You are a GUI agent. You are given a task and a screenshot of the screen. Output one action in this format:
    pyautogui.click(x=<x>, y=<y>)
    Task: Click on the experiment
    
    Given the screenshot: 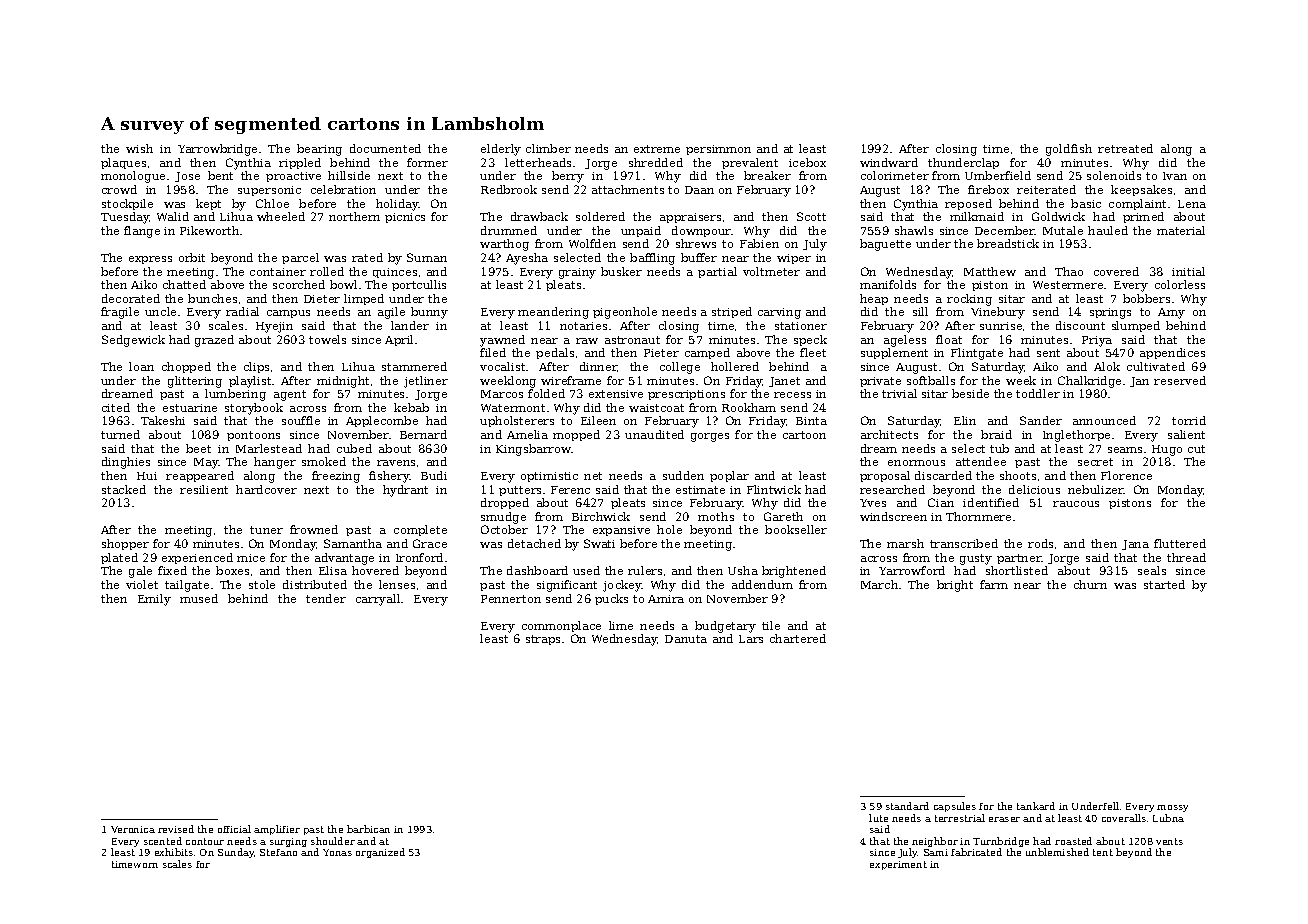 What is the action you would take?
    pyautogui.click(x=898, y=865)
